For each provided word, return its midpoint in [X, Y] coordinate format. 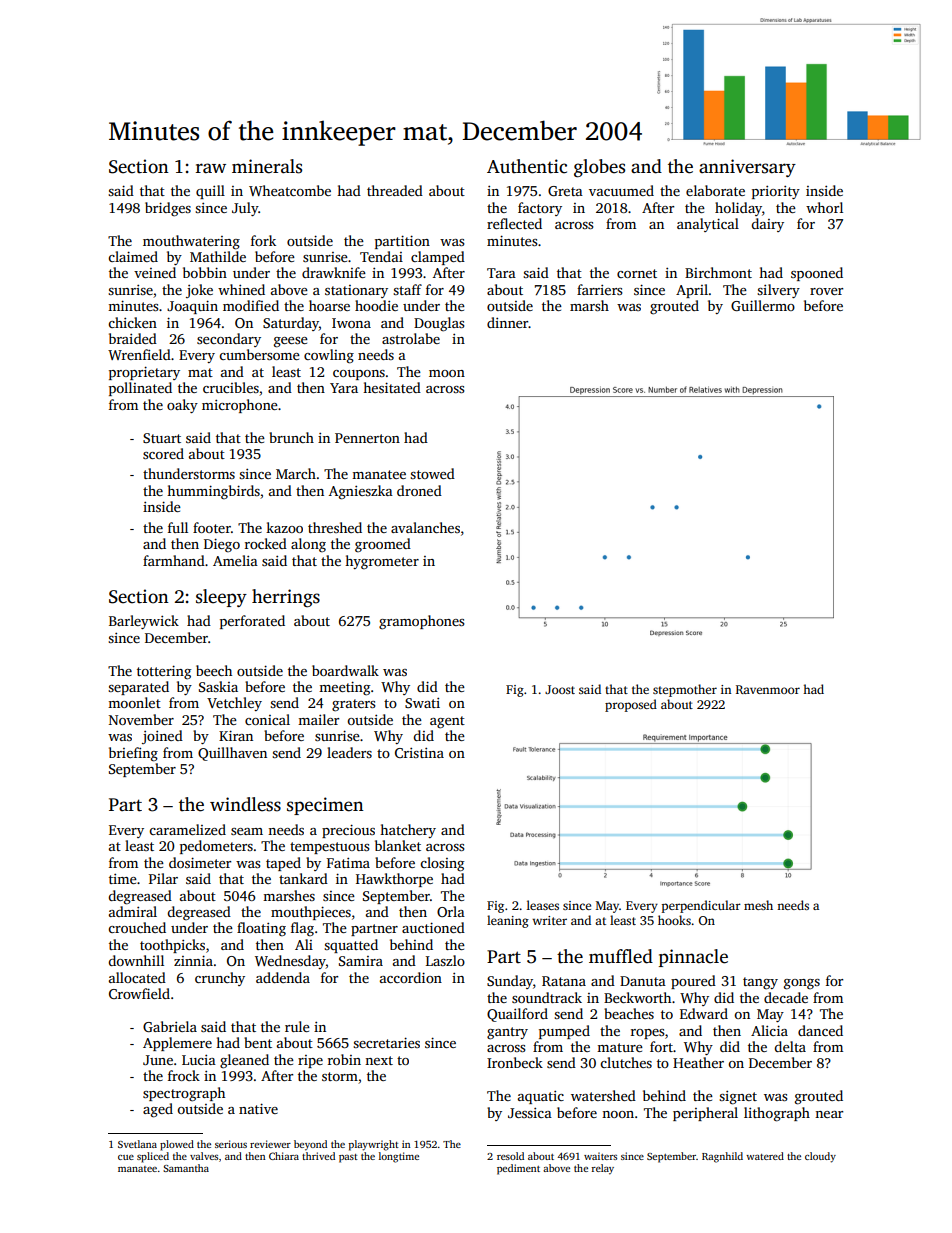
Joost [560, 689]
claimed [133, 256]
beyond [310, 1145]
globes [599, 168]
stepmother [685, 690]
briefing [133, 754]
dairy [767, 225]
